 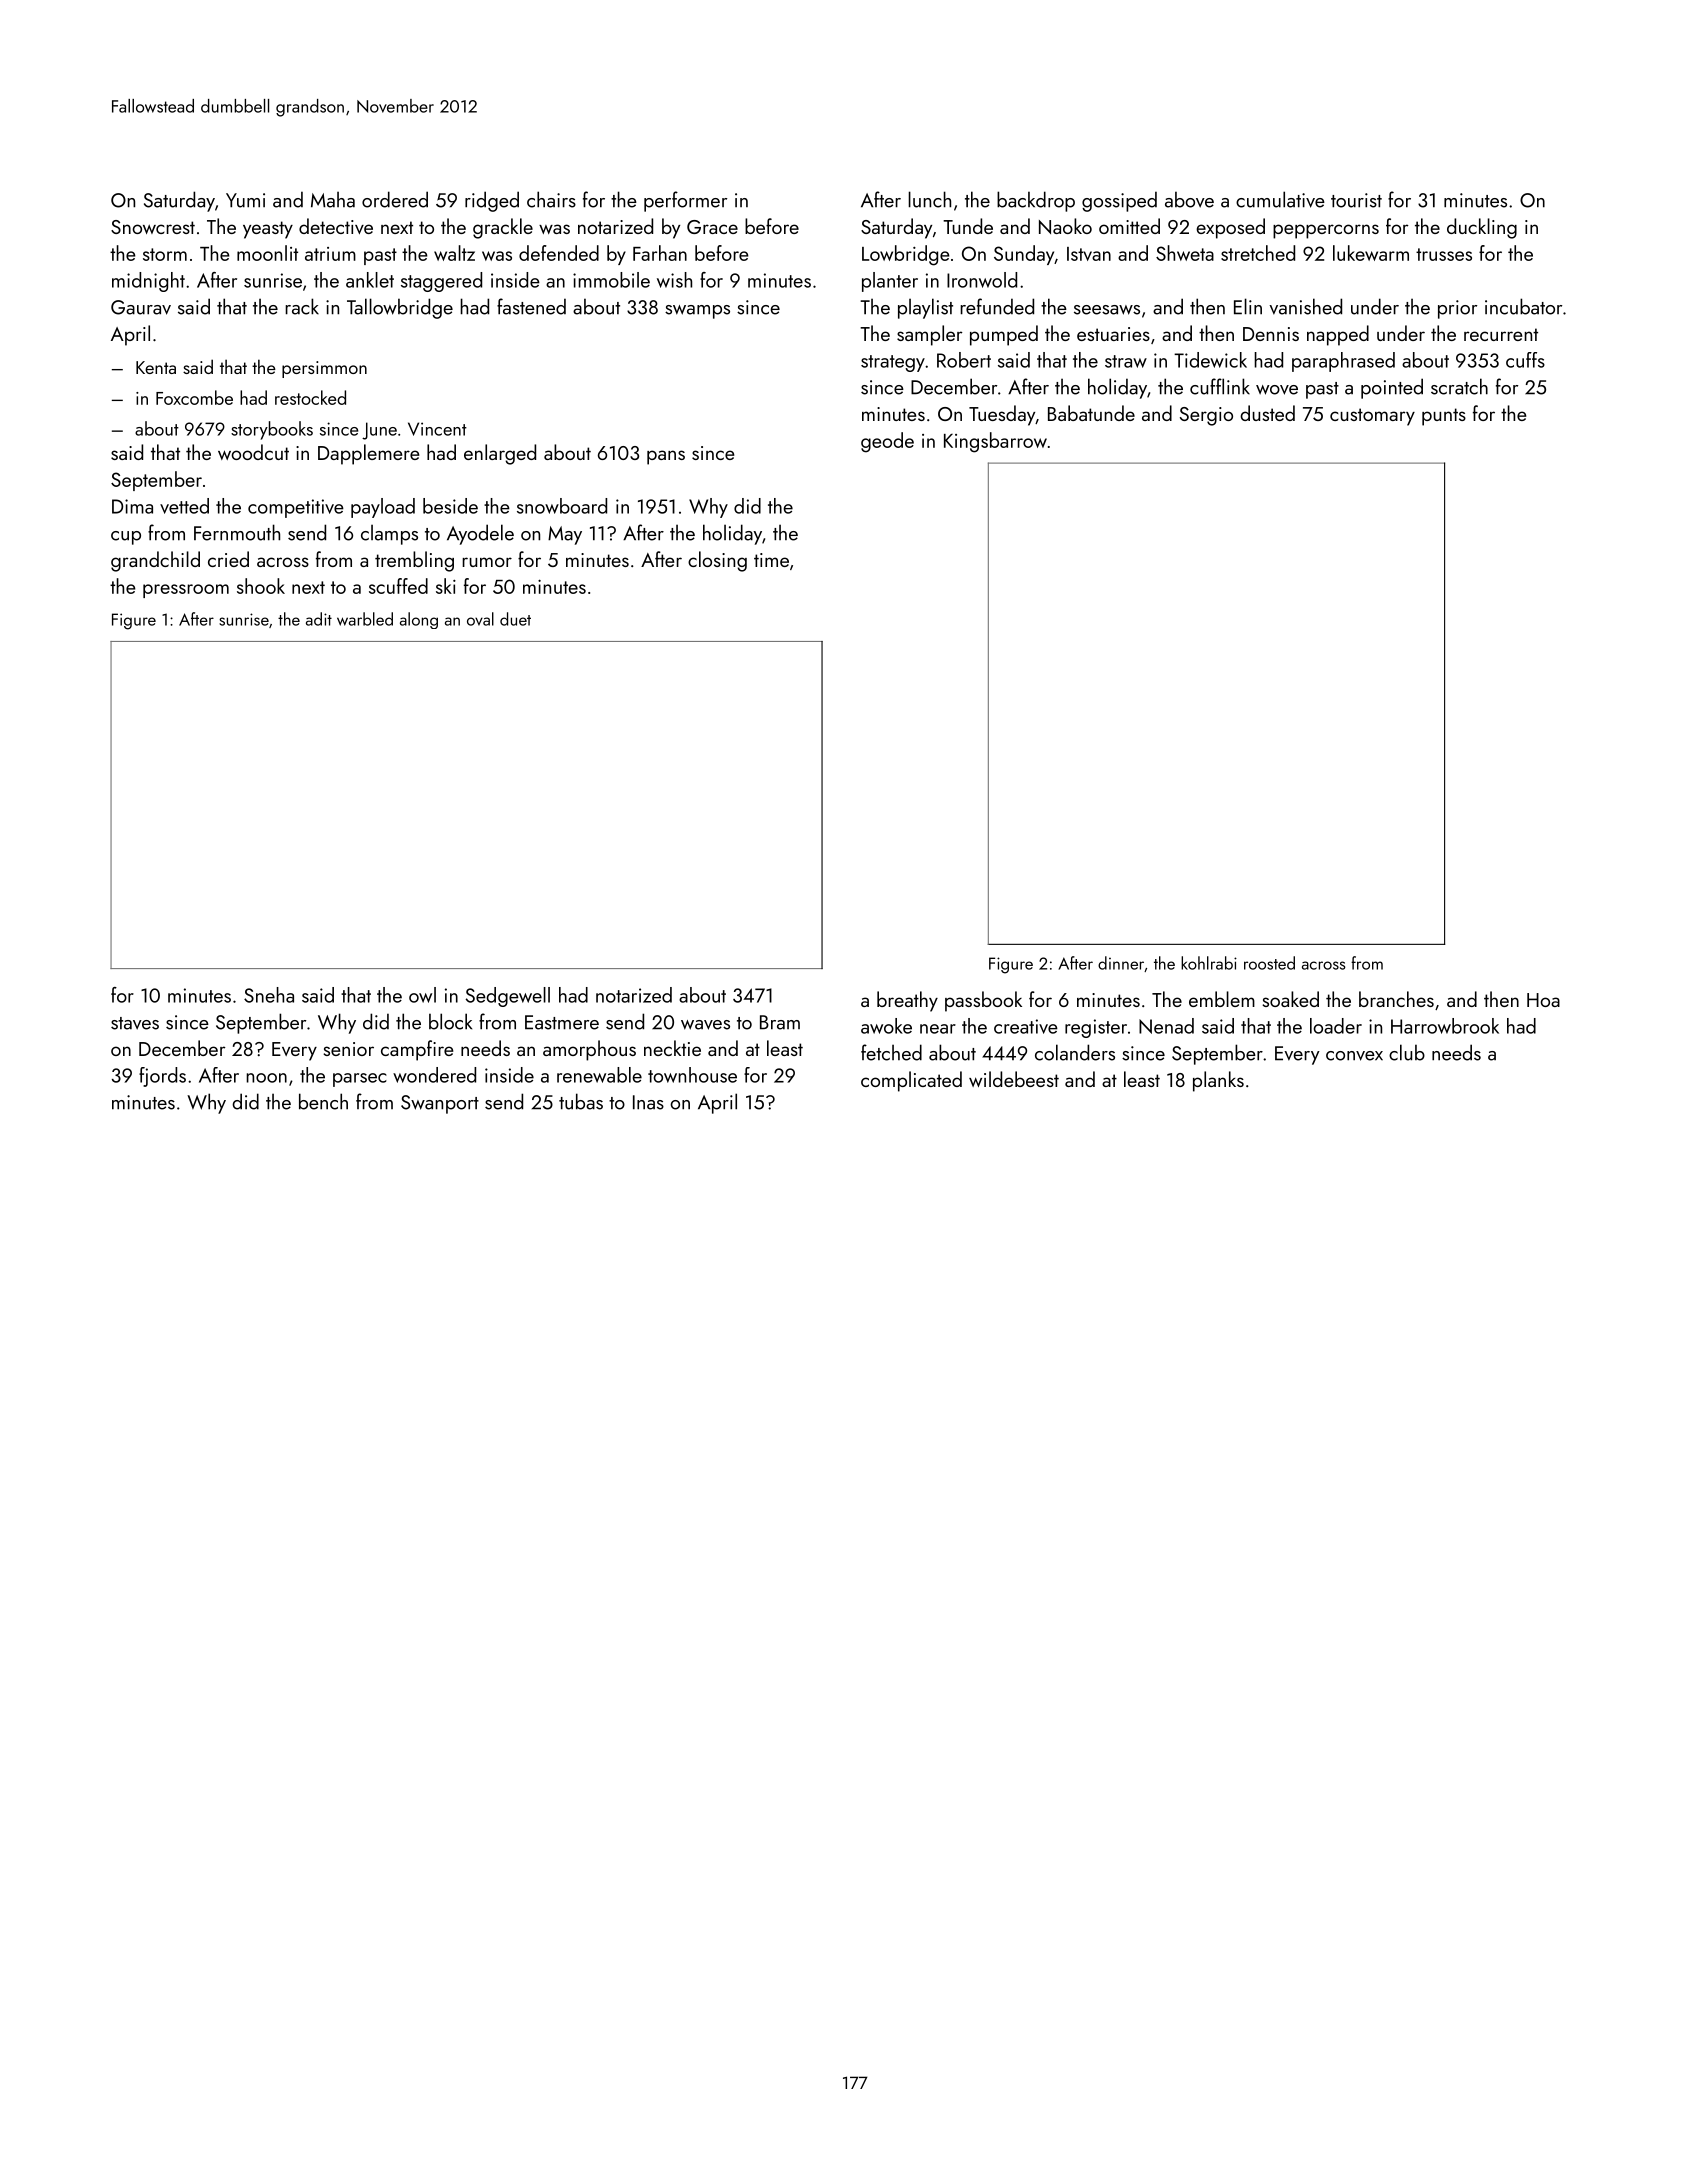 What do you see at coordinates (1371, 253) in the page?
I see `lukewarm` at bounding box center [1371, 253].
